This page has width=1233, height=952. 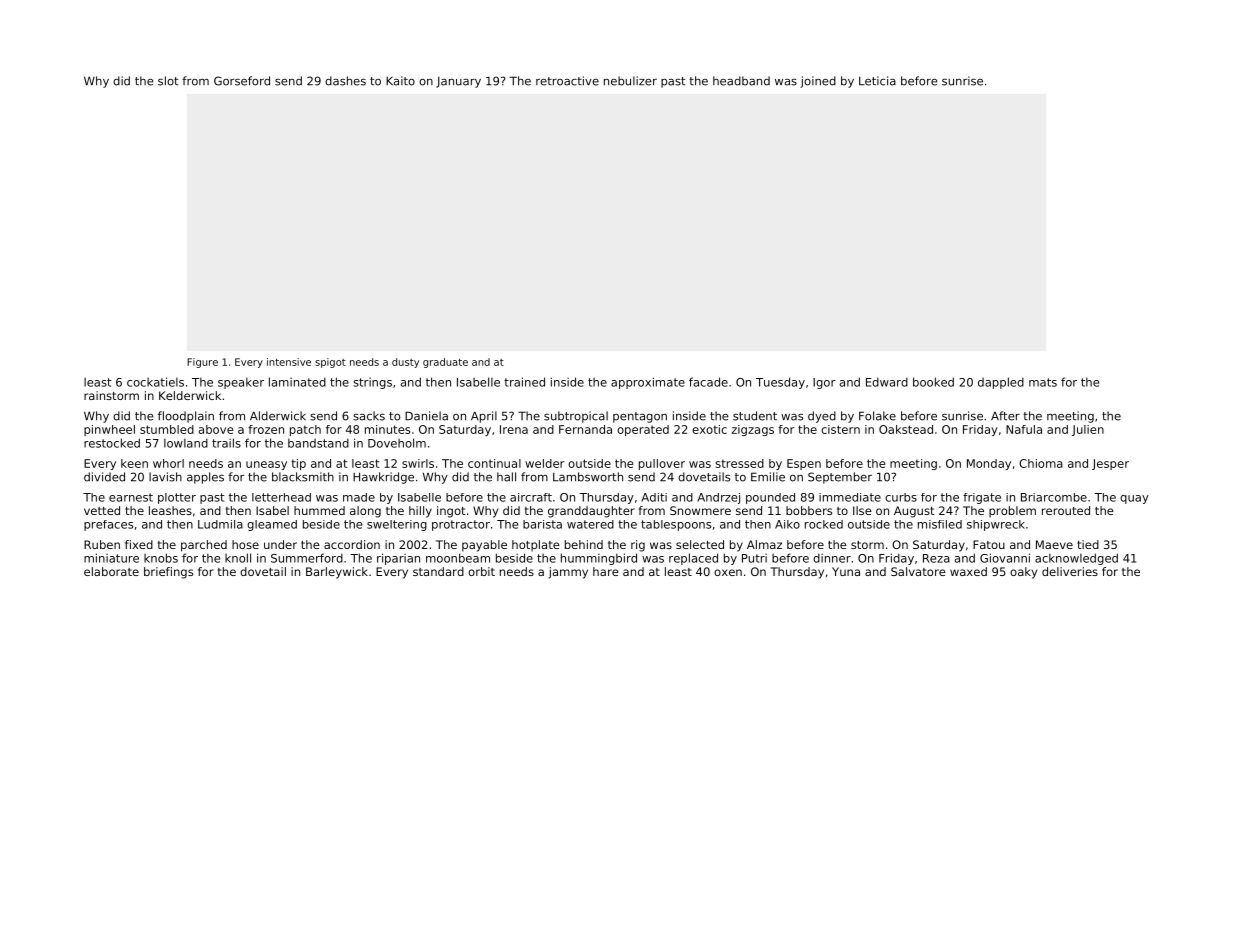 I want to click on slot, so click(x=168, y=81).
